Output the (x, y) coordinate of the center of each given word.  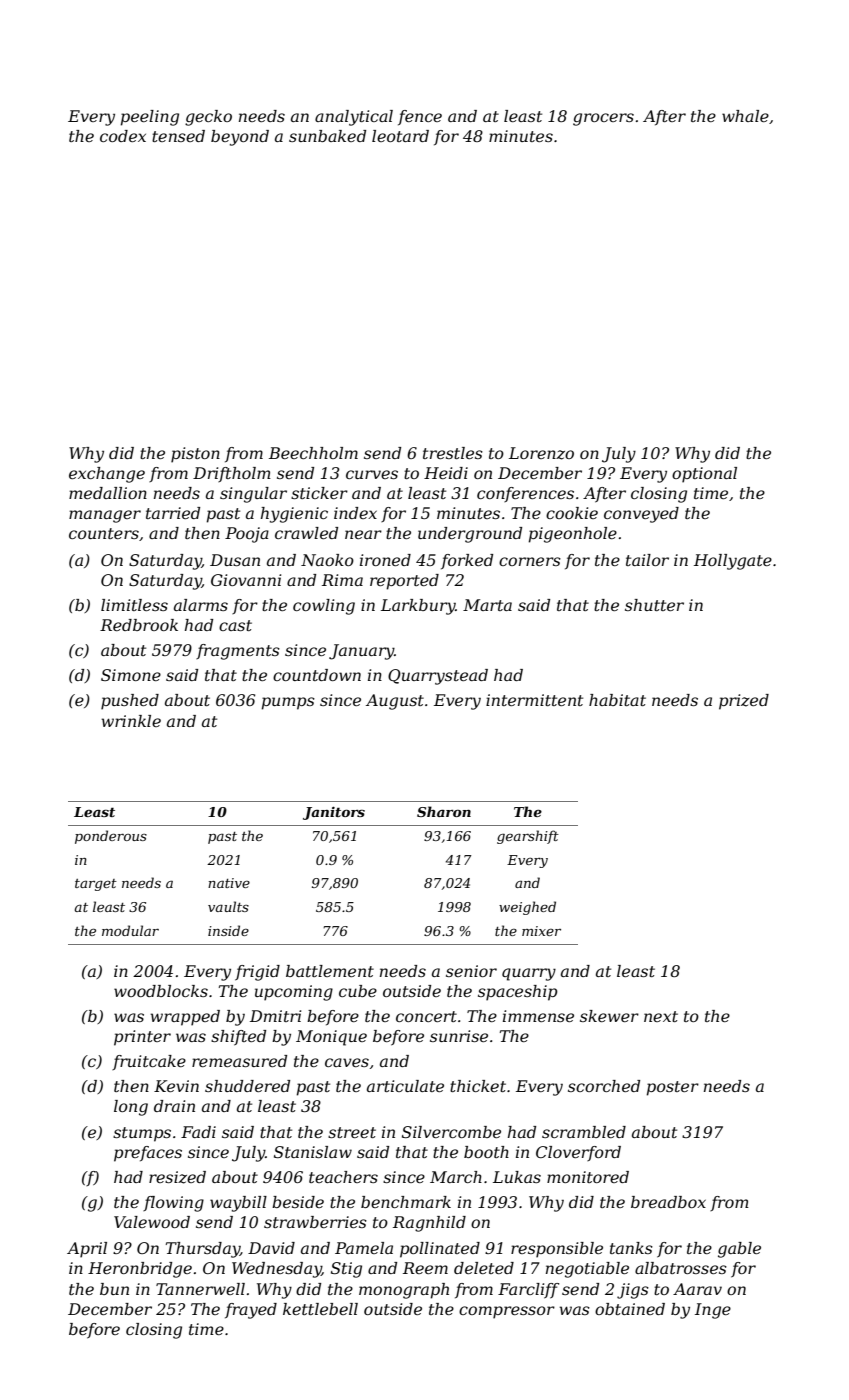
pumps (288, 703)
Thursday (203, 1250)
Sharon (444, 811)
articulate (405, 1086)
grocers (603, 119)
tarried (173, 513)
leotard (400, 136)
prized (744, 702)
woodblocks (161, 991)
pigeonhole (572, 535)
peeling (149, 118)
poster (672, 1088)
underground (470, 535)
